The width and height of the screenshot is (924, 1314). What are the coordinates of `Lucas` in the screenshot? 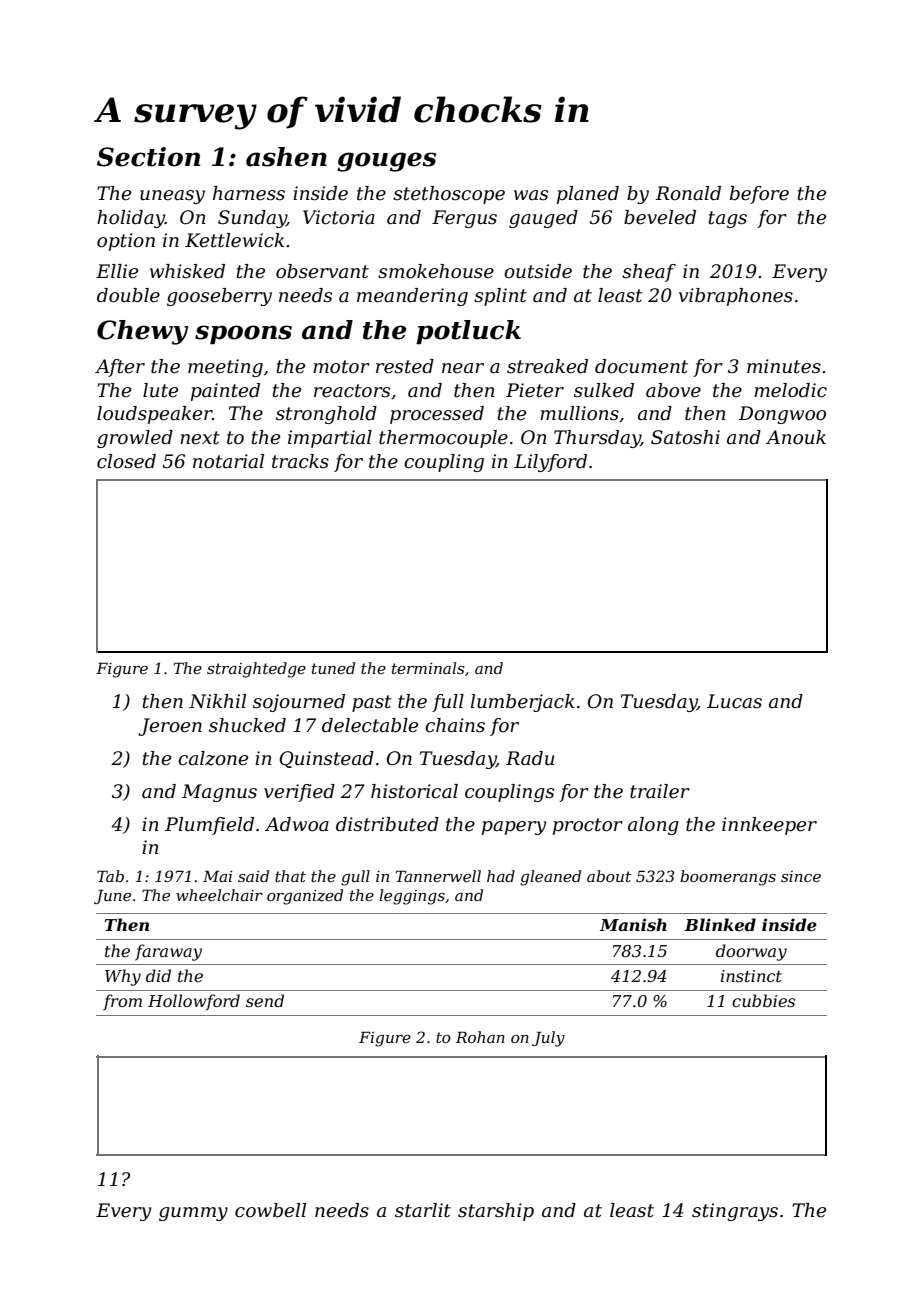 It's located at (734, 701).
